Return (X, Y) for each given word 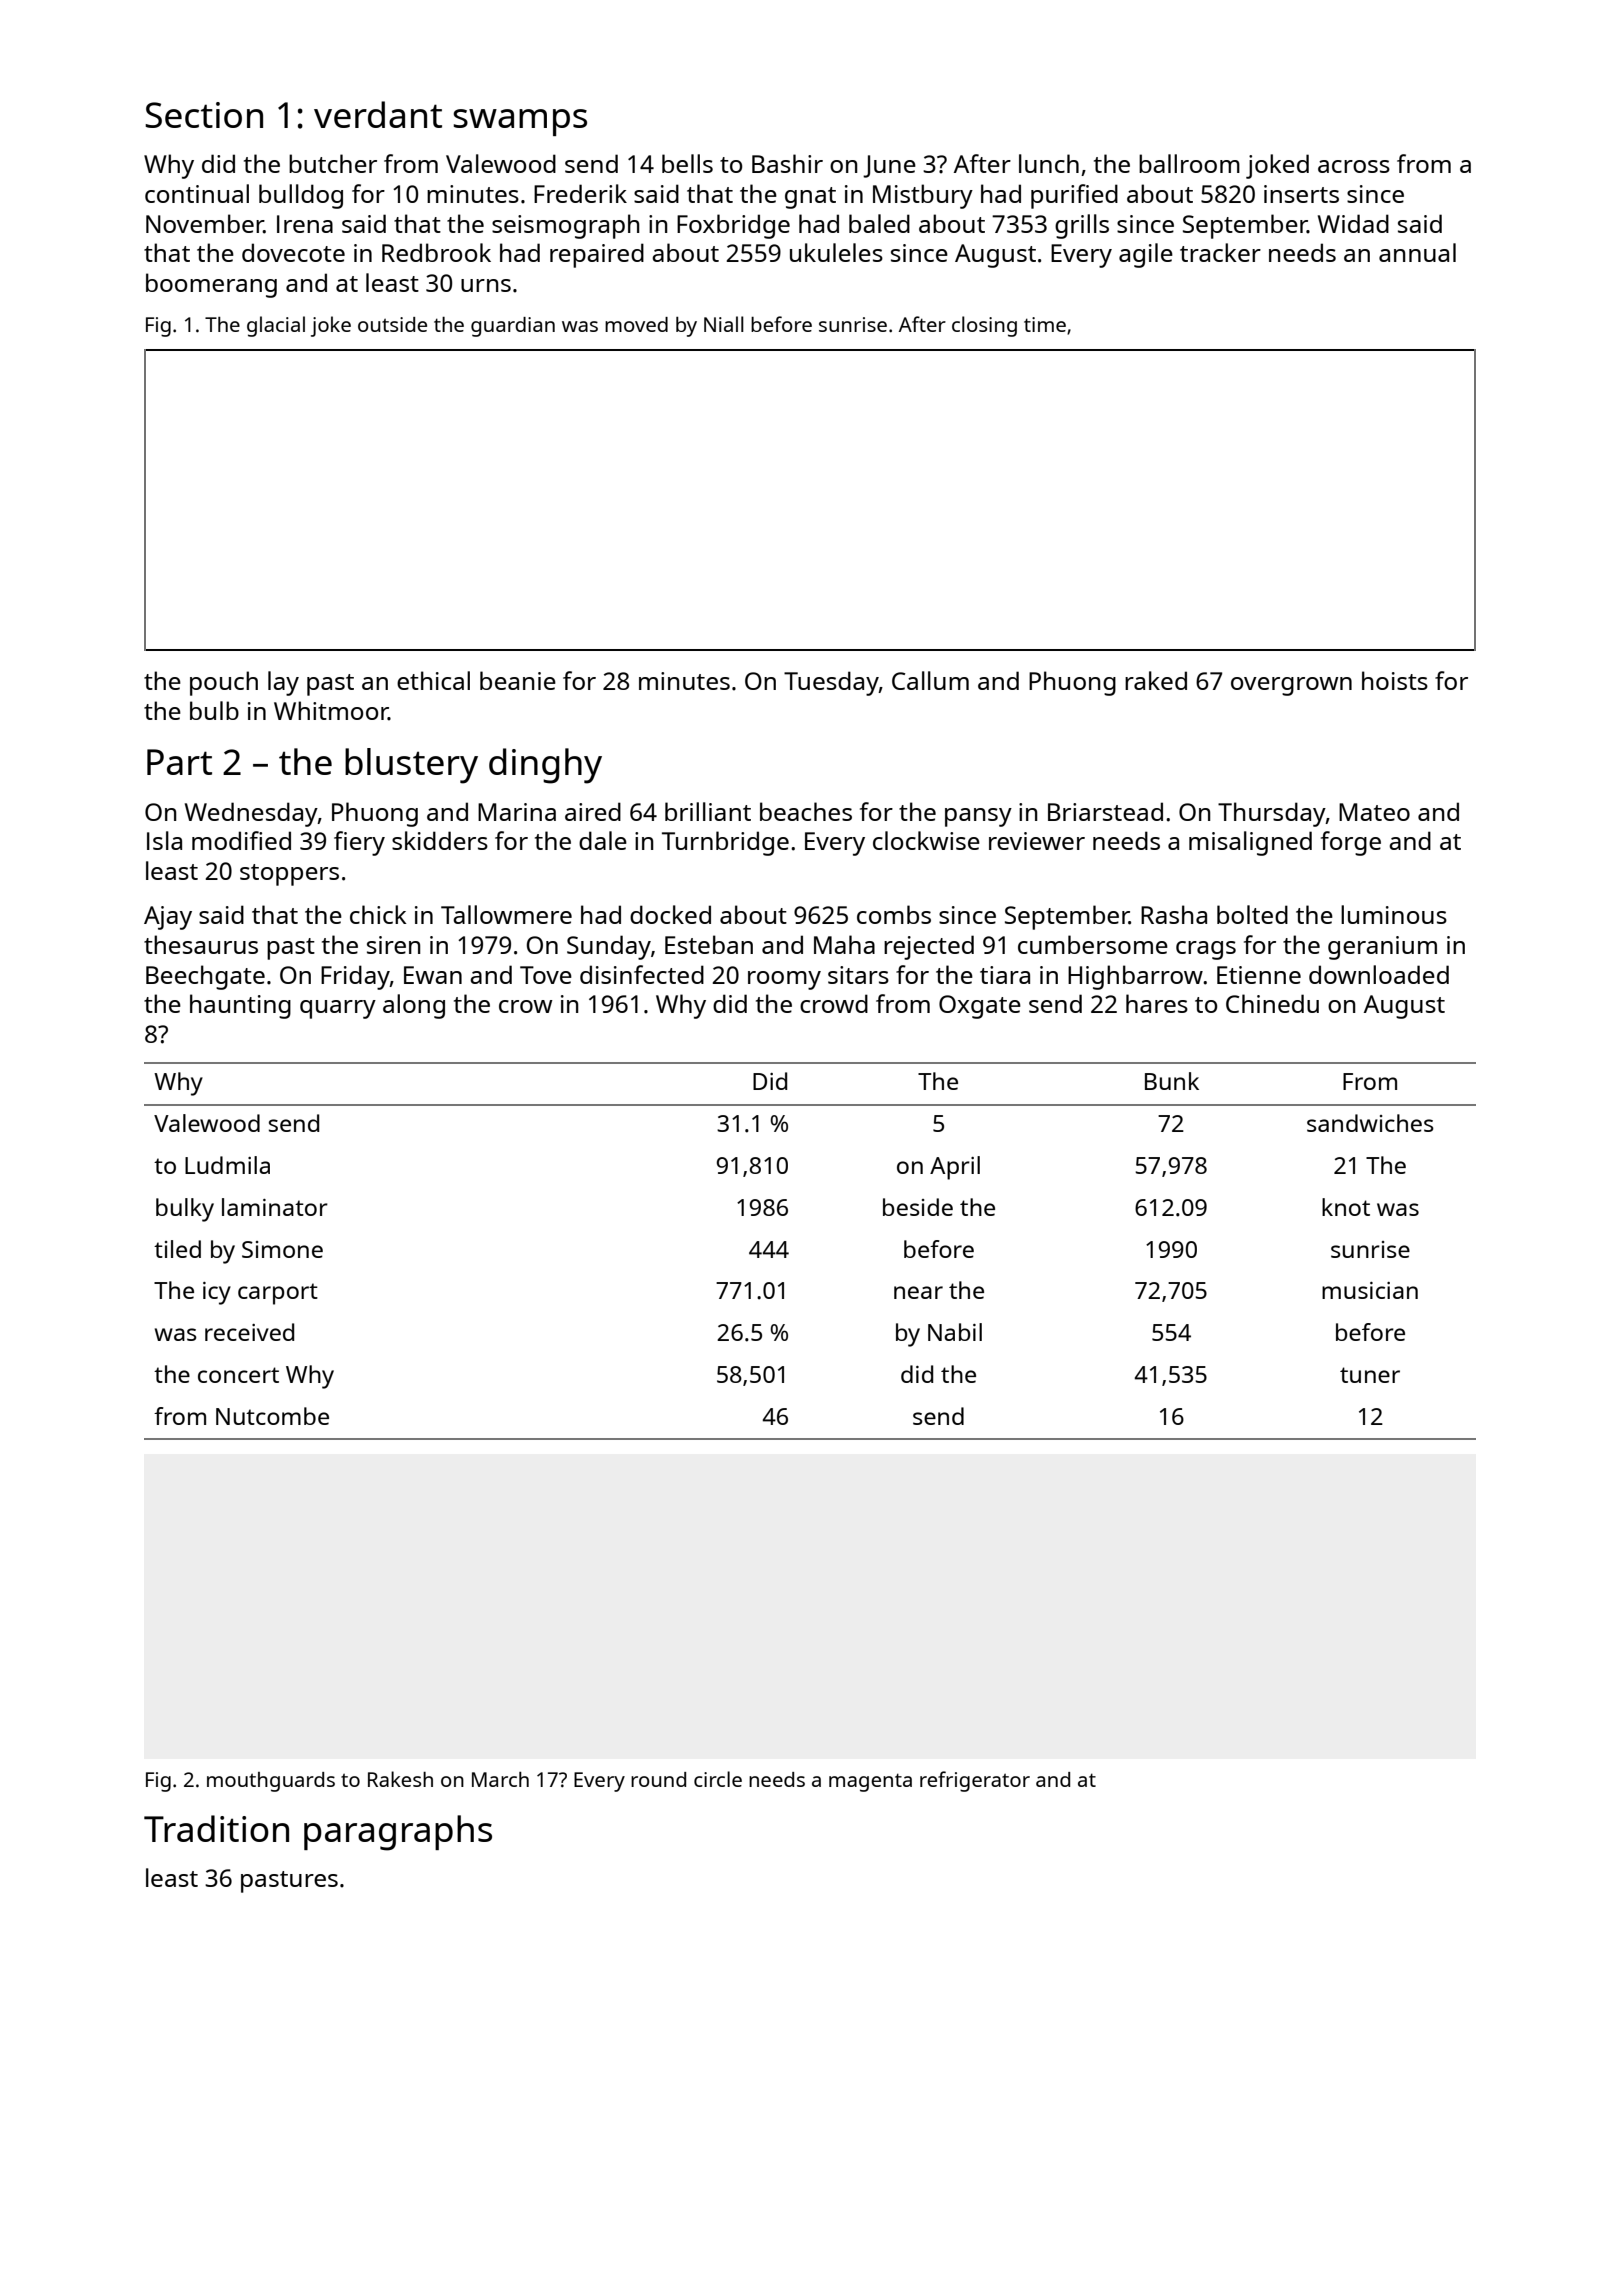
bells (687, 163)
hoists (1395, 680)
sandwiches (1370, 1123)
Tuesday (831, 683)
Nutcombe (272, 1416)
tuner (1370, 1375)
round (658, 1779)
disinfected (642, 974)
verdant (378, 114)
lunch (1049, 163)
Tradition (216, 1828)
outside (392, 324)
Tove (546, 975)
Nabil (955, 1332)
